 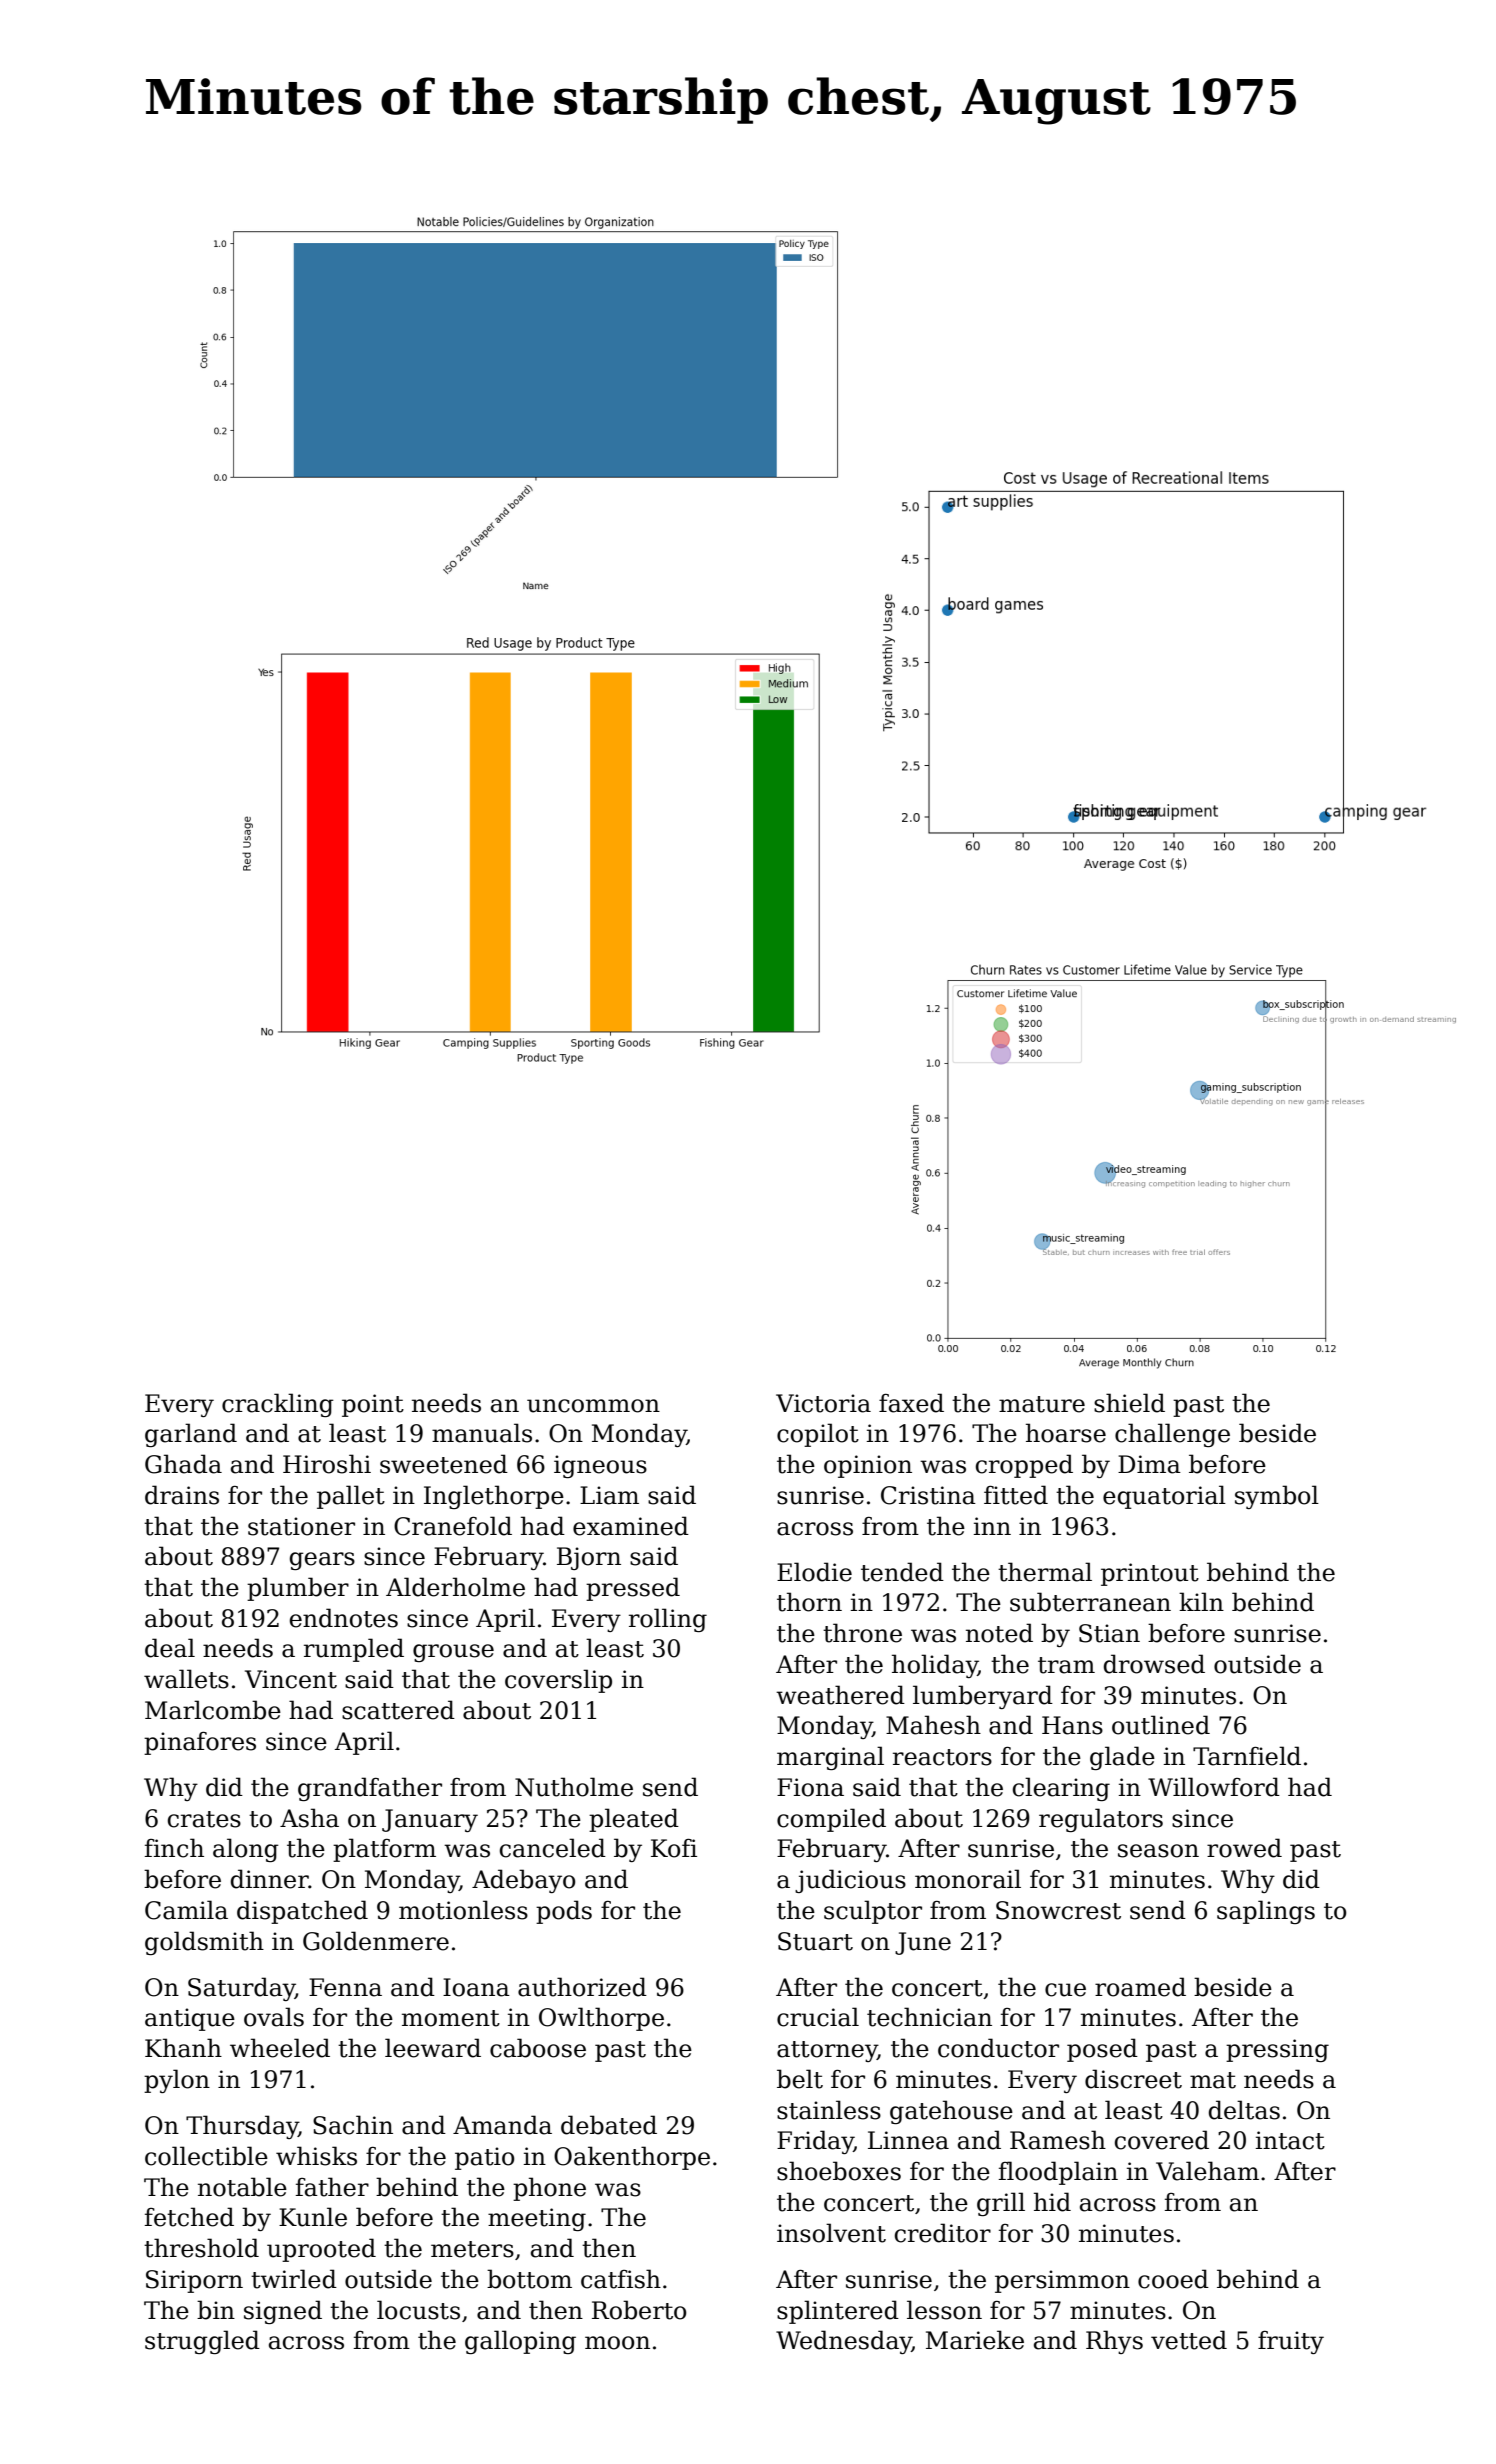 What do you see at coordinates (839, 2171) in the page?
I see `shoeboxes` at bounding box center [839, 2171].
